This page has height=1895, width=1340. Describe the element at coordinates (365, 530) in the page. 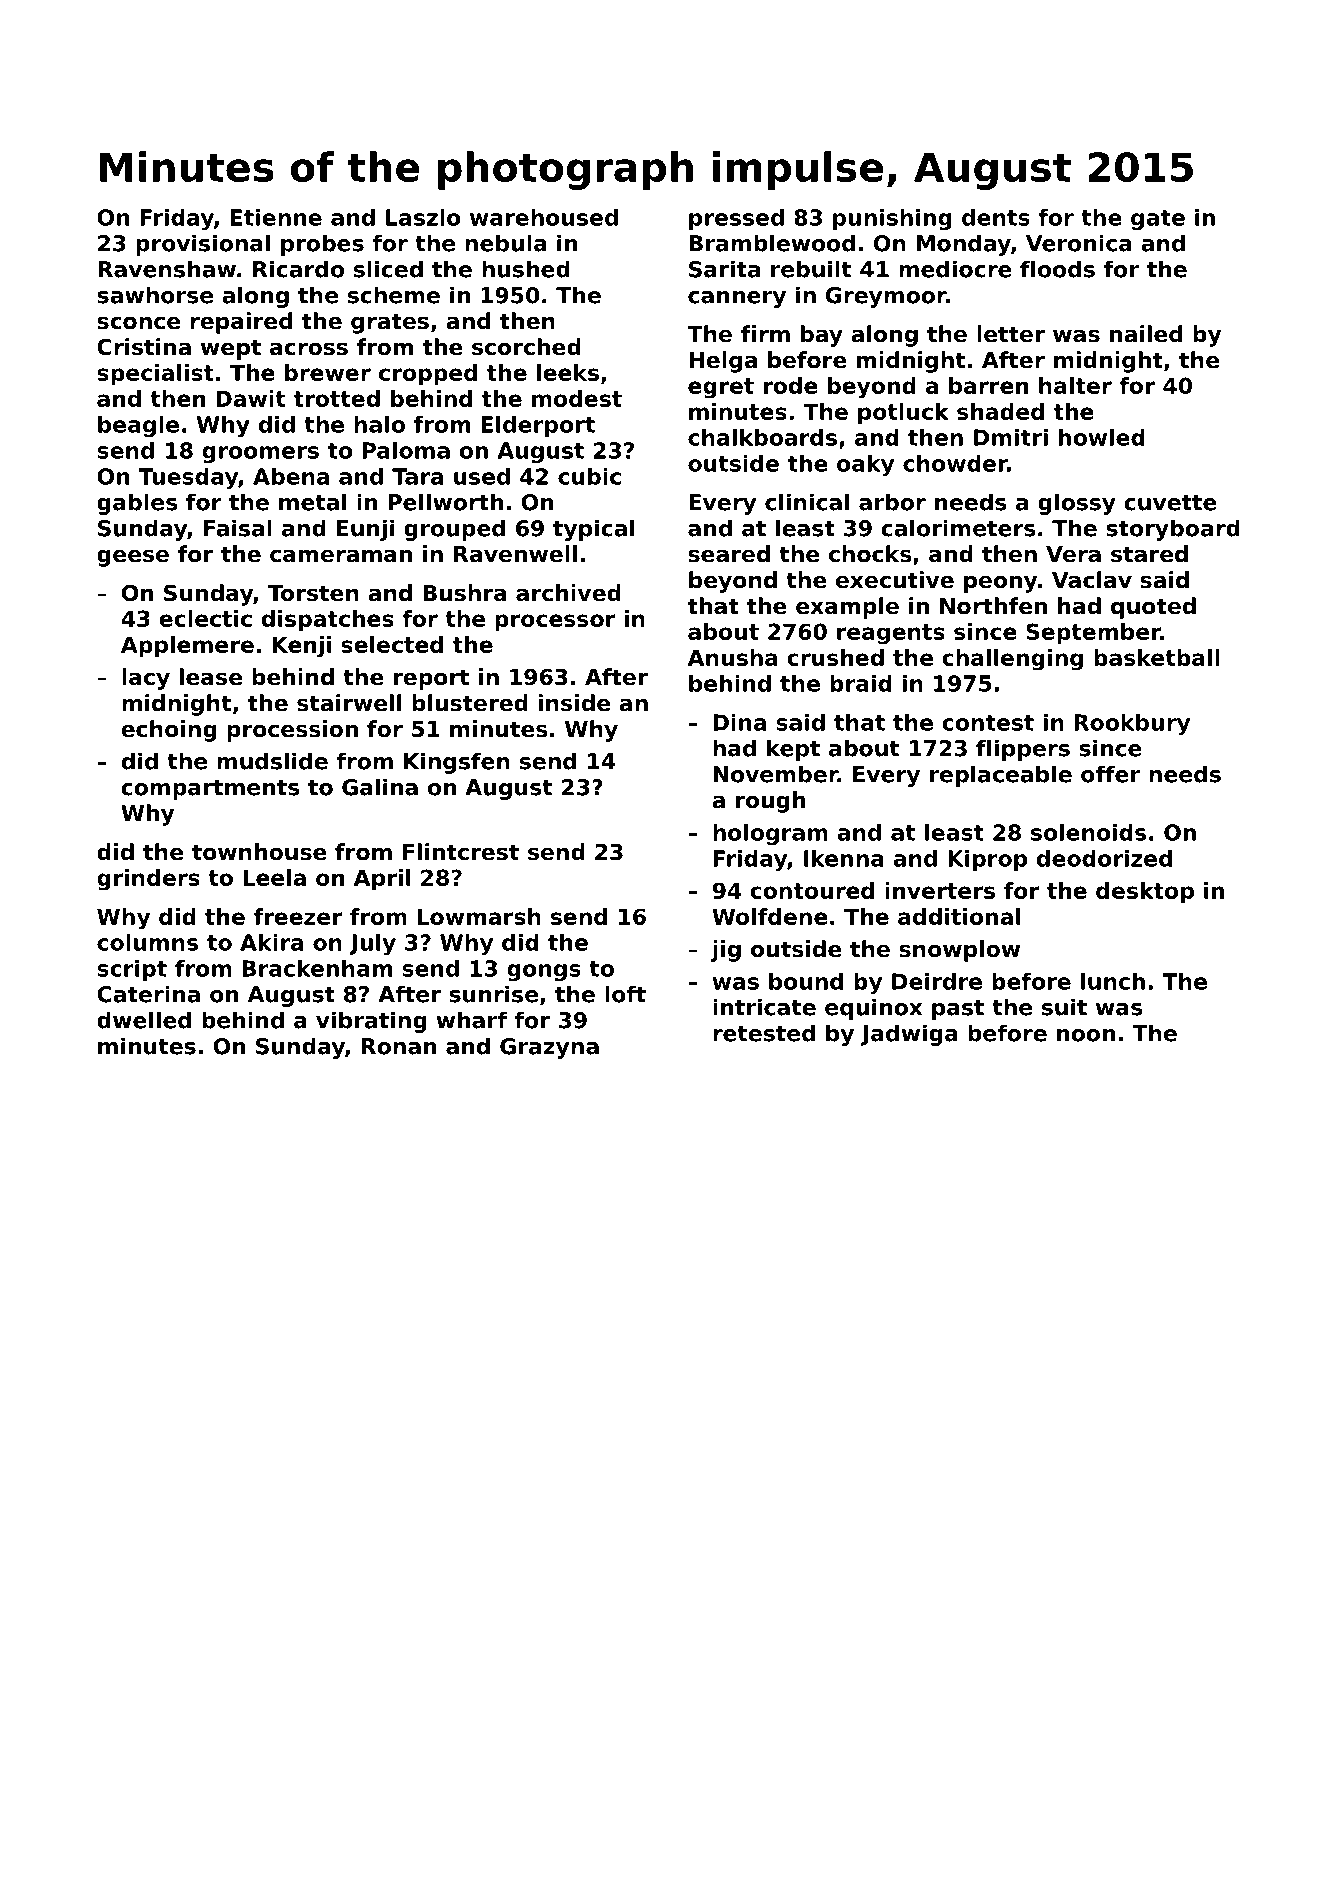

I see `Eunji` at that location.
